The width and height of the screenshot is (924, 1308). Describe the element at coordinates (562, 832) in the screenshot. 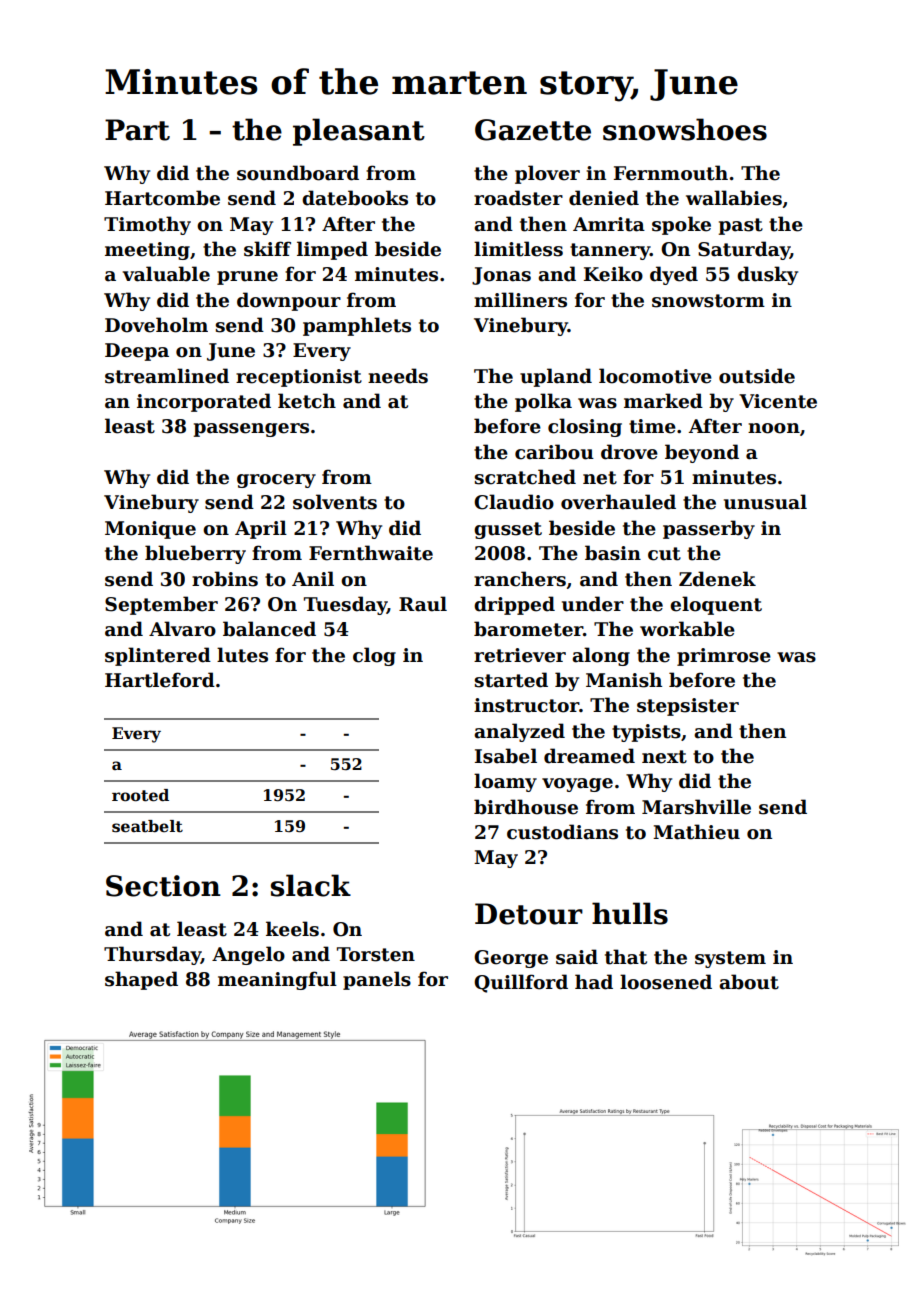

I see `custodians` at that location.
